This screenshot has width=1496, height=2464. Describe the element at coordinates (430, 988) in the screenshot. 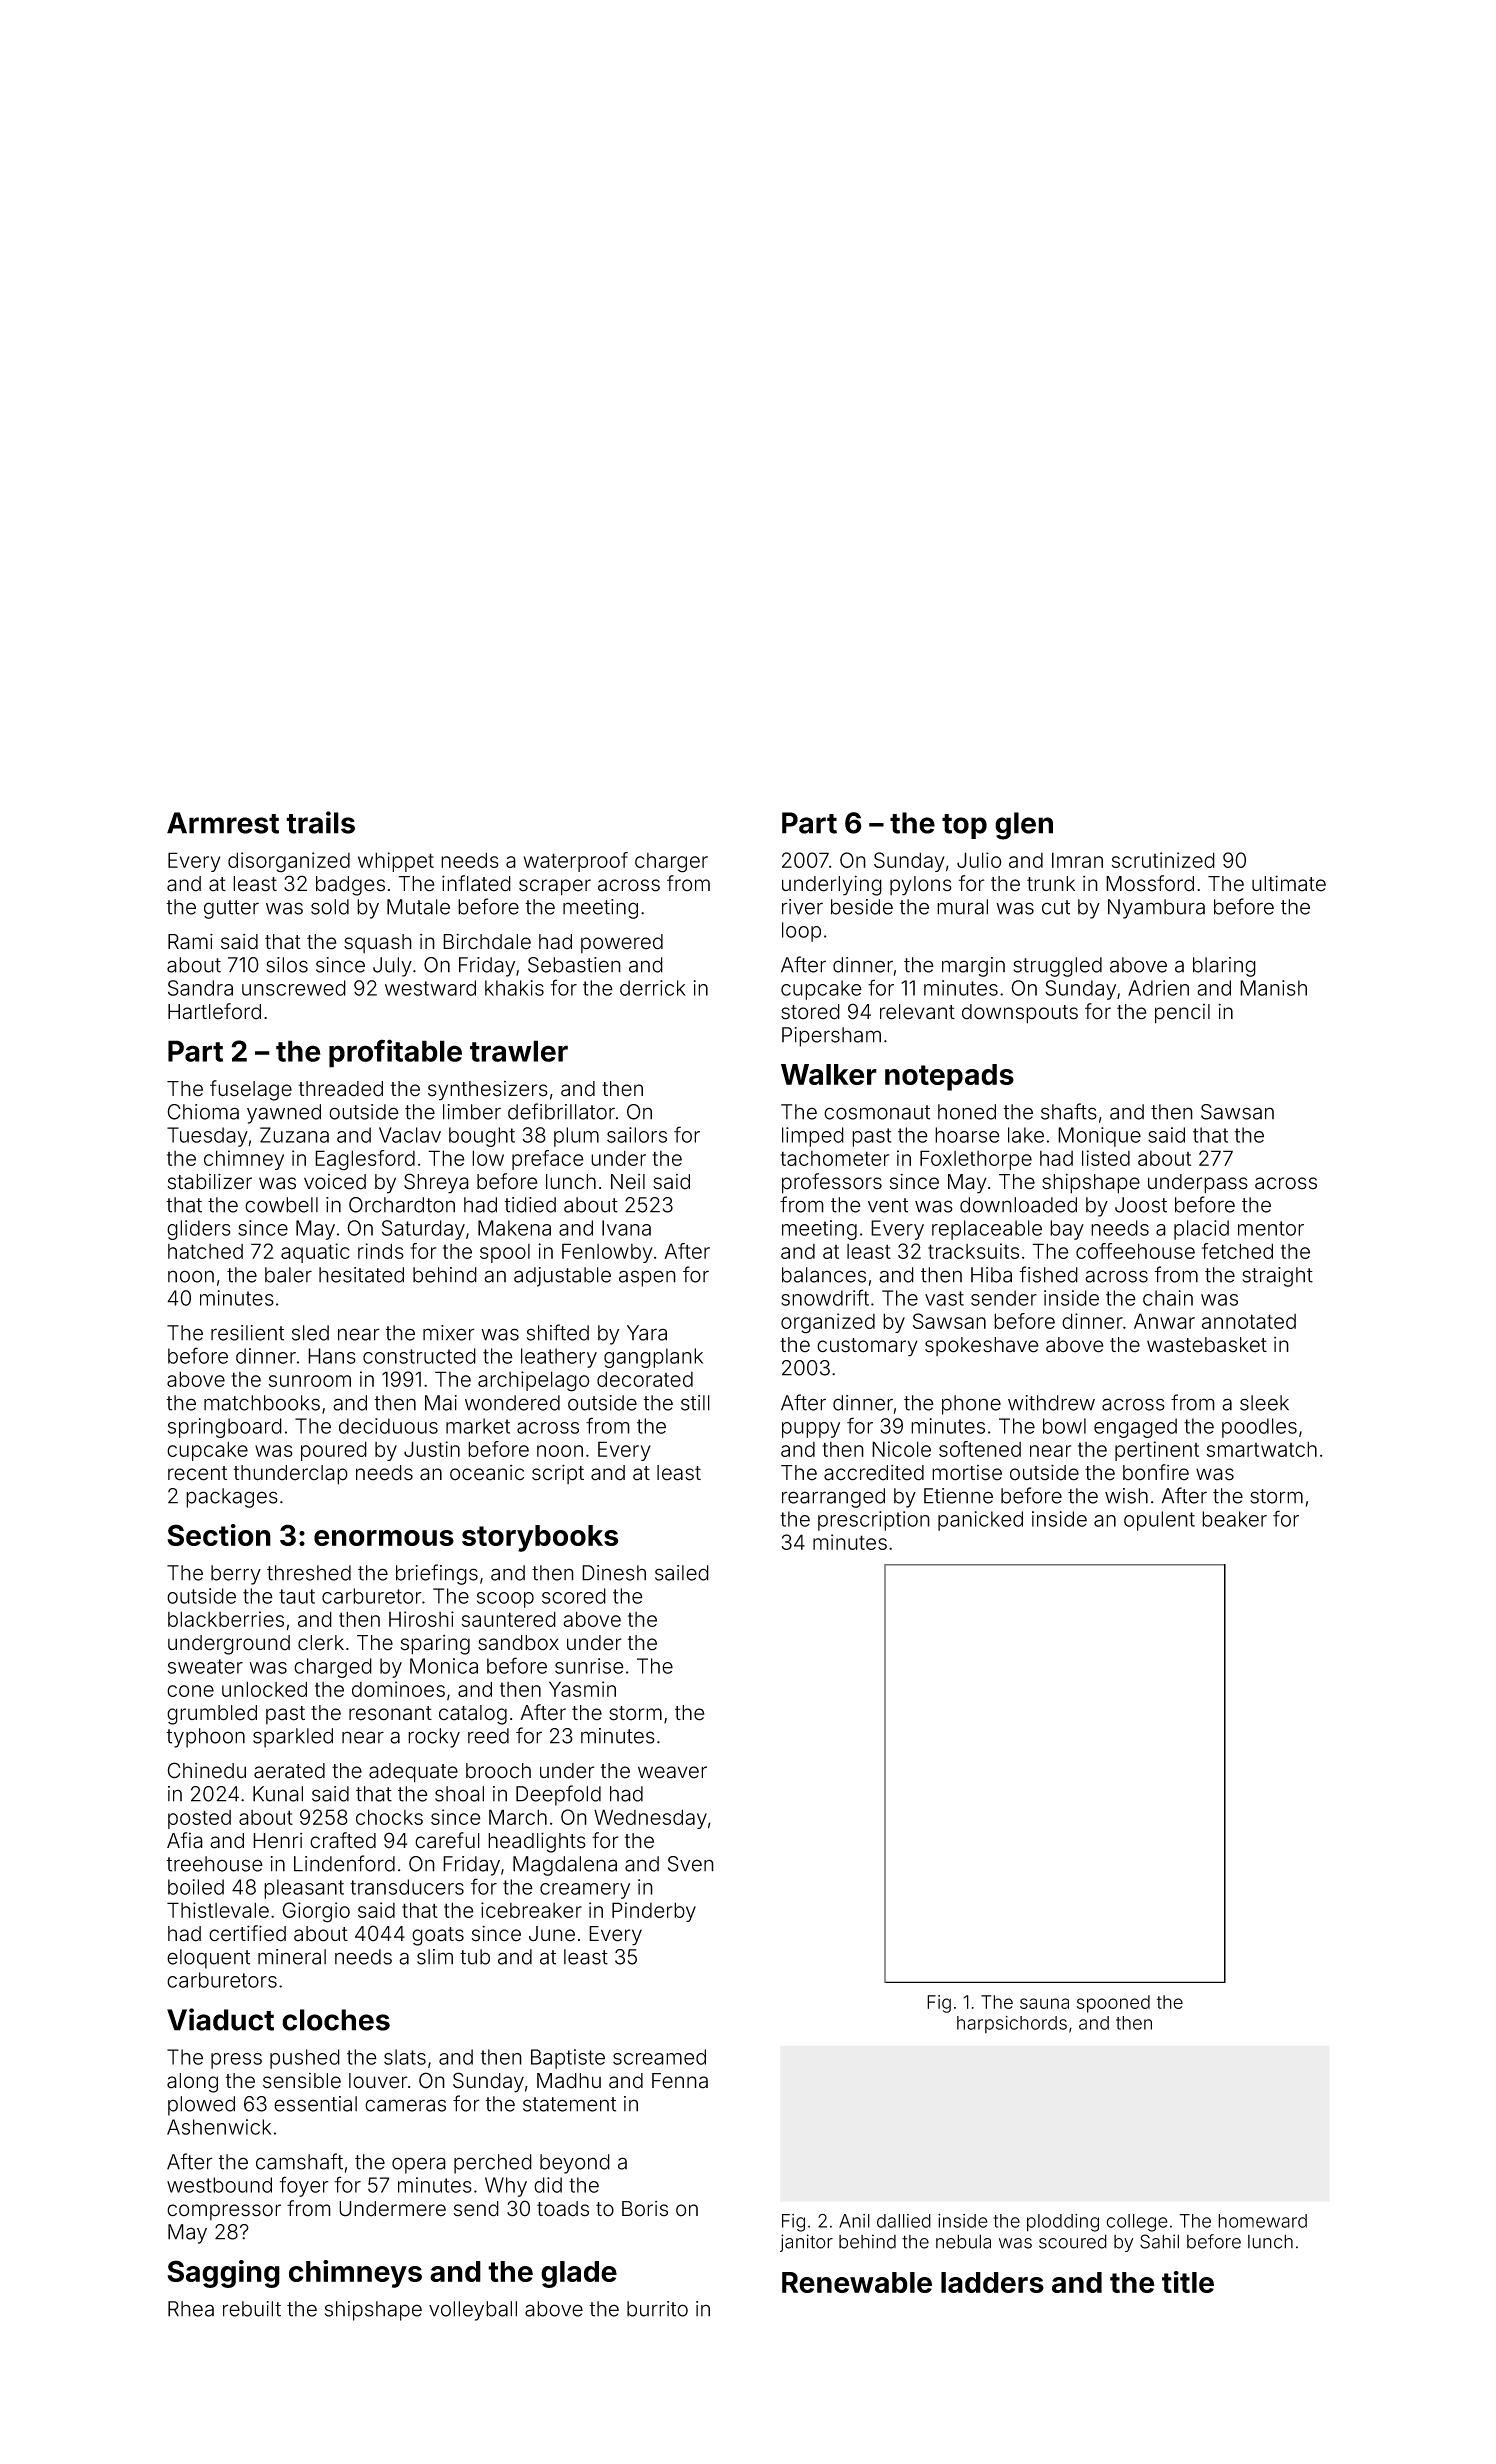

I see `westward` at that location.
